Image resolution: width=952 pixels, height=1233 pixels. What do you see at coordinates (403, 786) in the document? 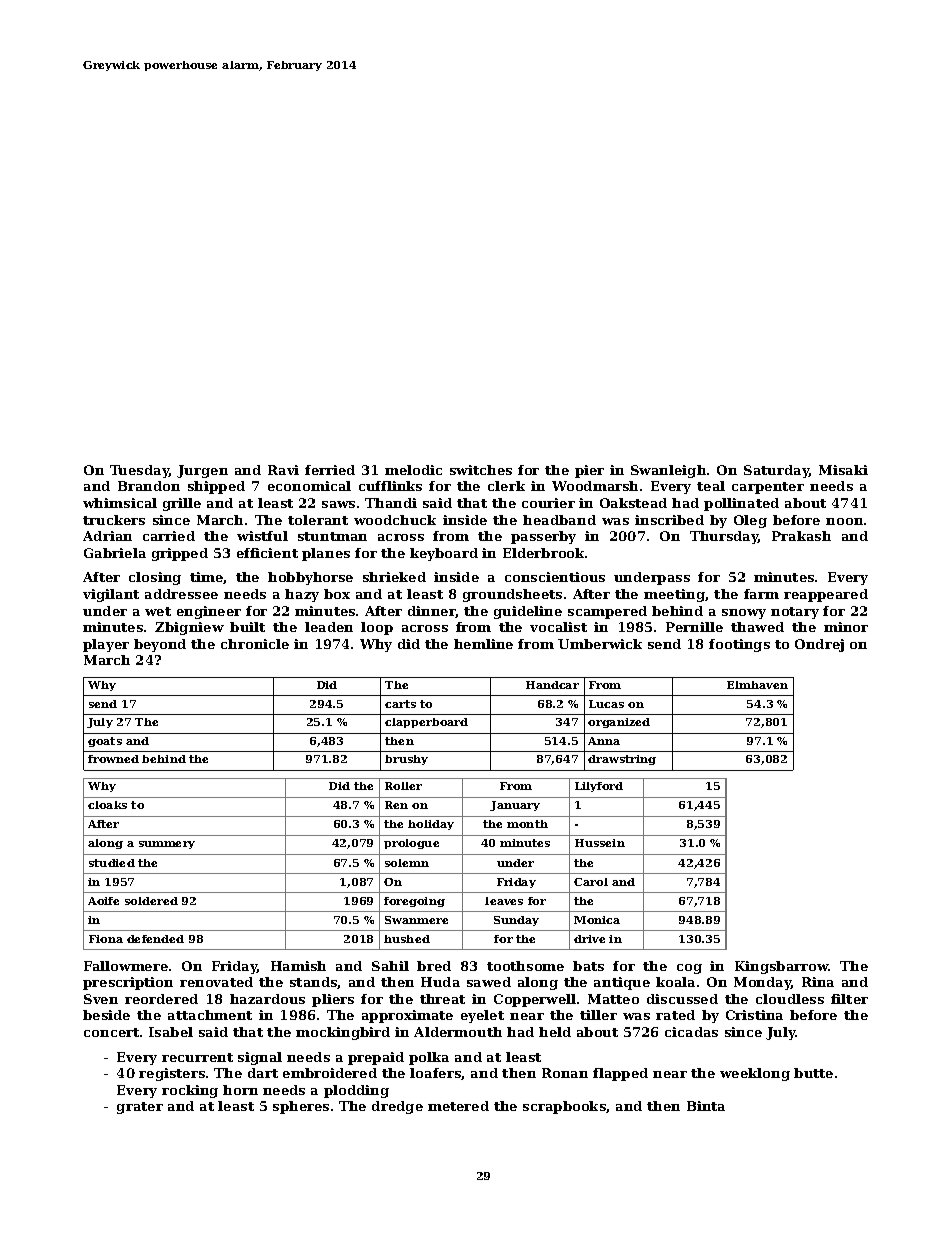
I see `Roller` at bounding box center [403, 786].
